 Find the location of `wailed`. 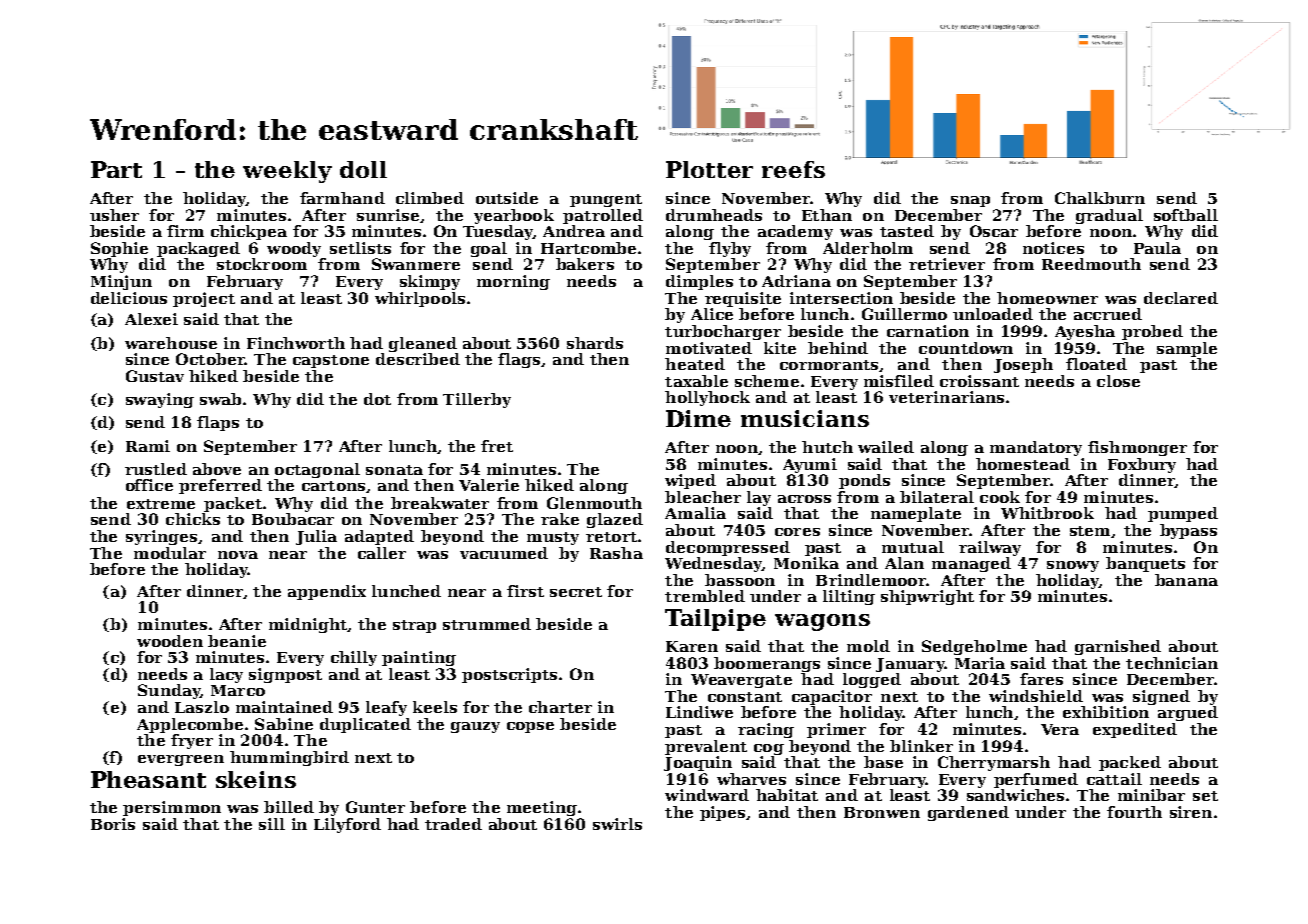

wailed is located at coordinates (886, 447).
